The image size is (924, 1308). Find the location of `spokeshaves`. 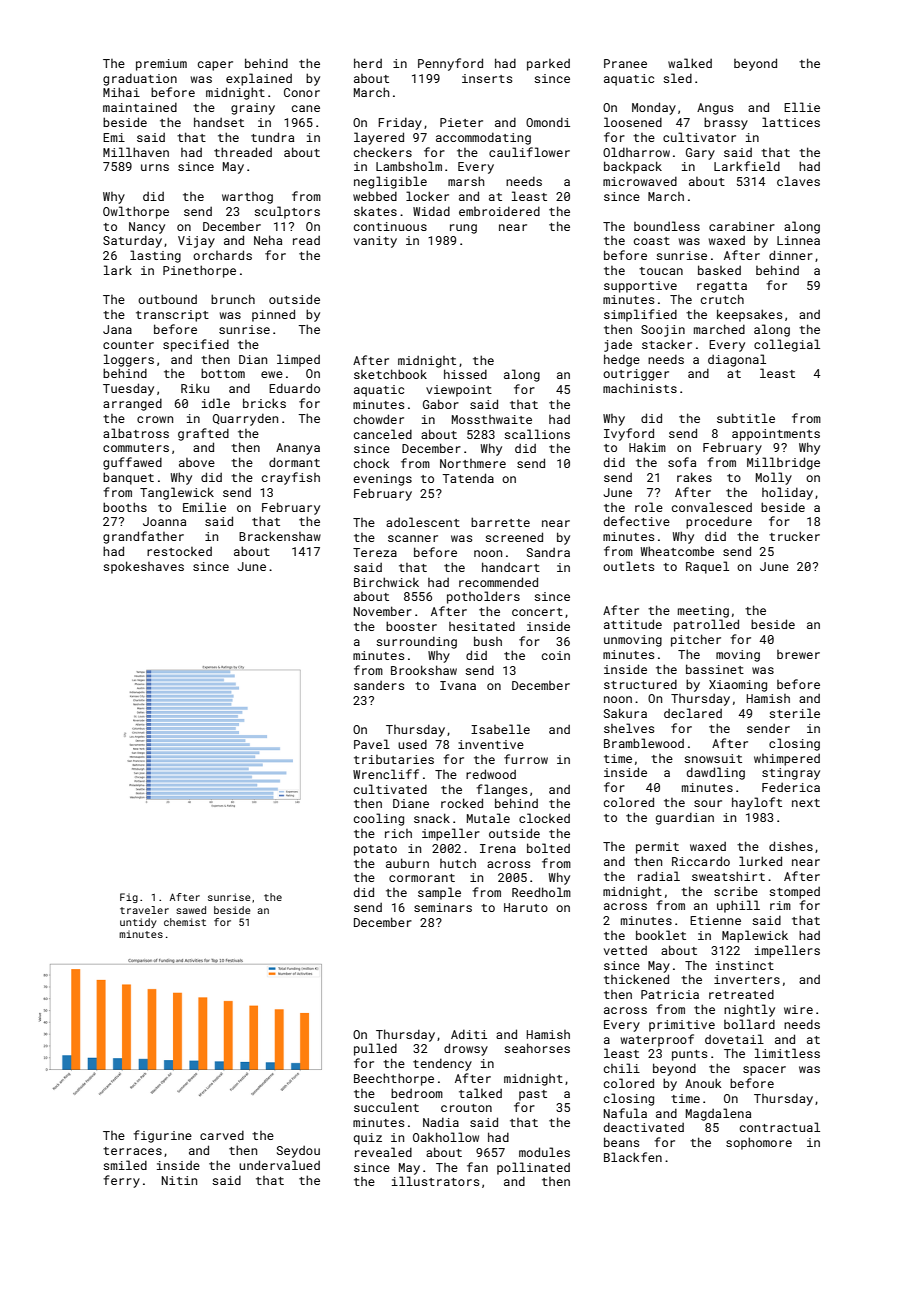

spokeshaves is located at coordinates (143, 567).
